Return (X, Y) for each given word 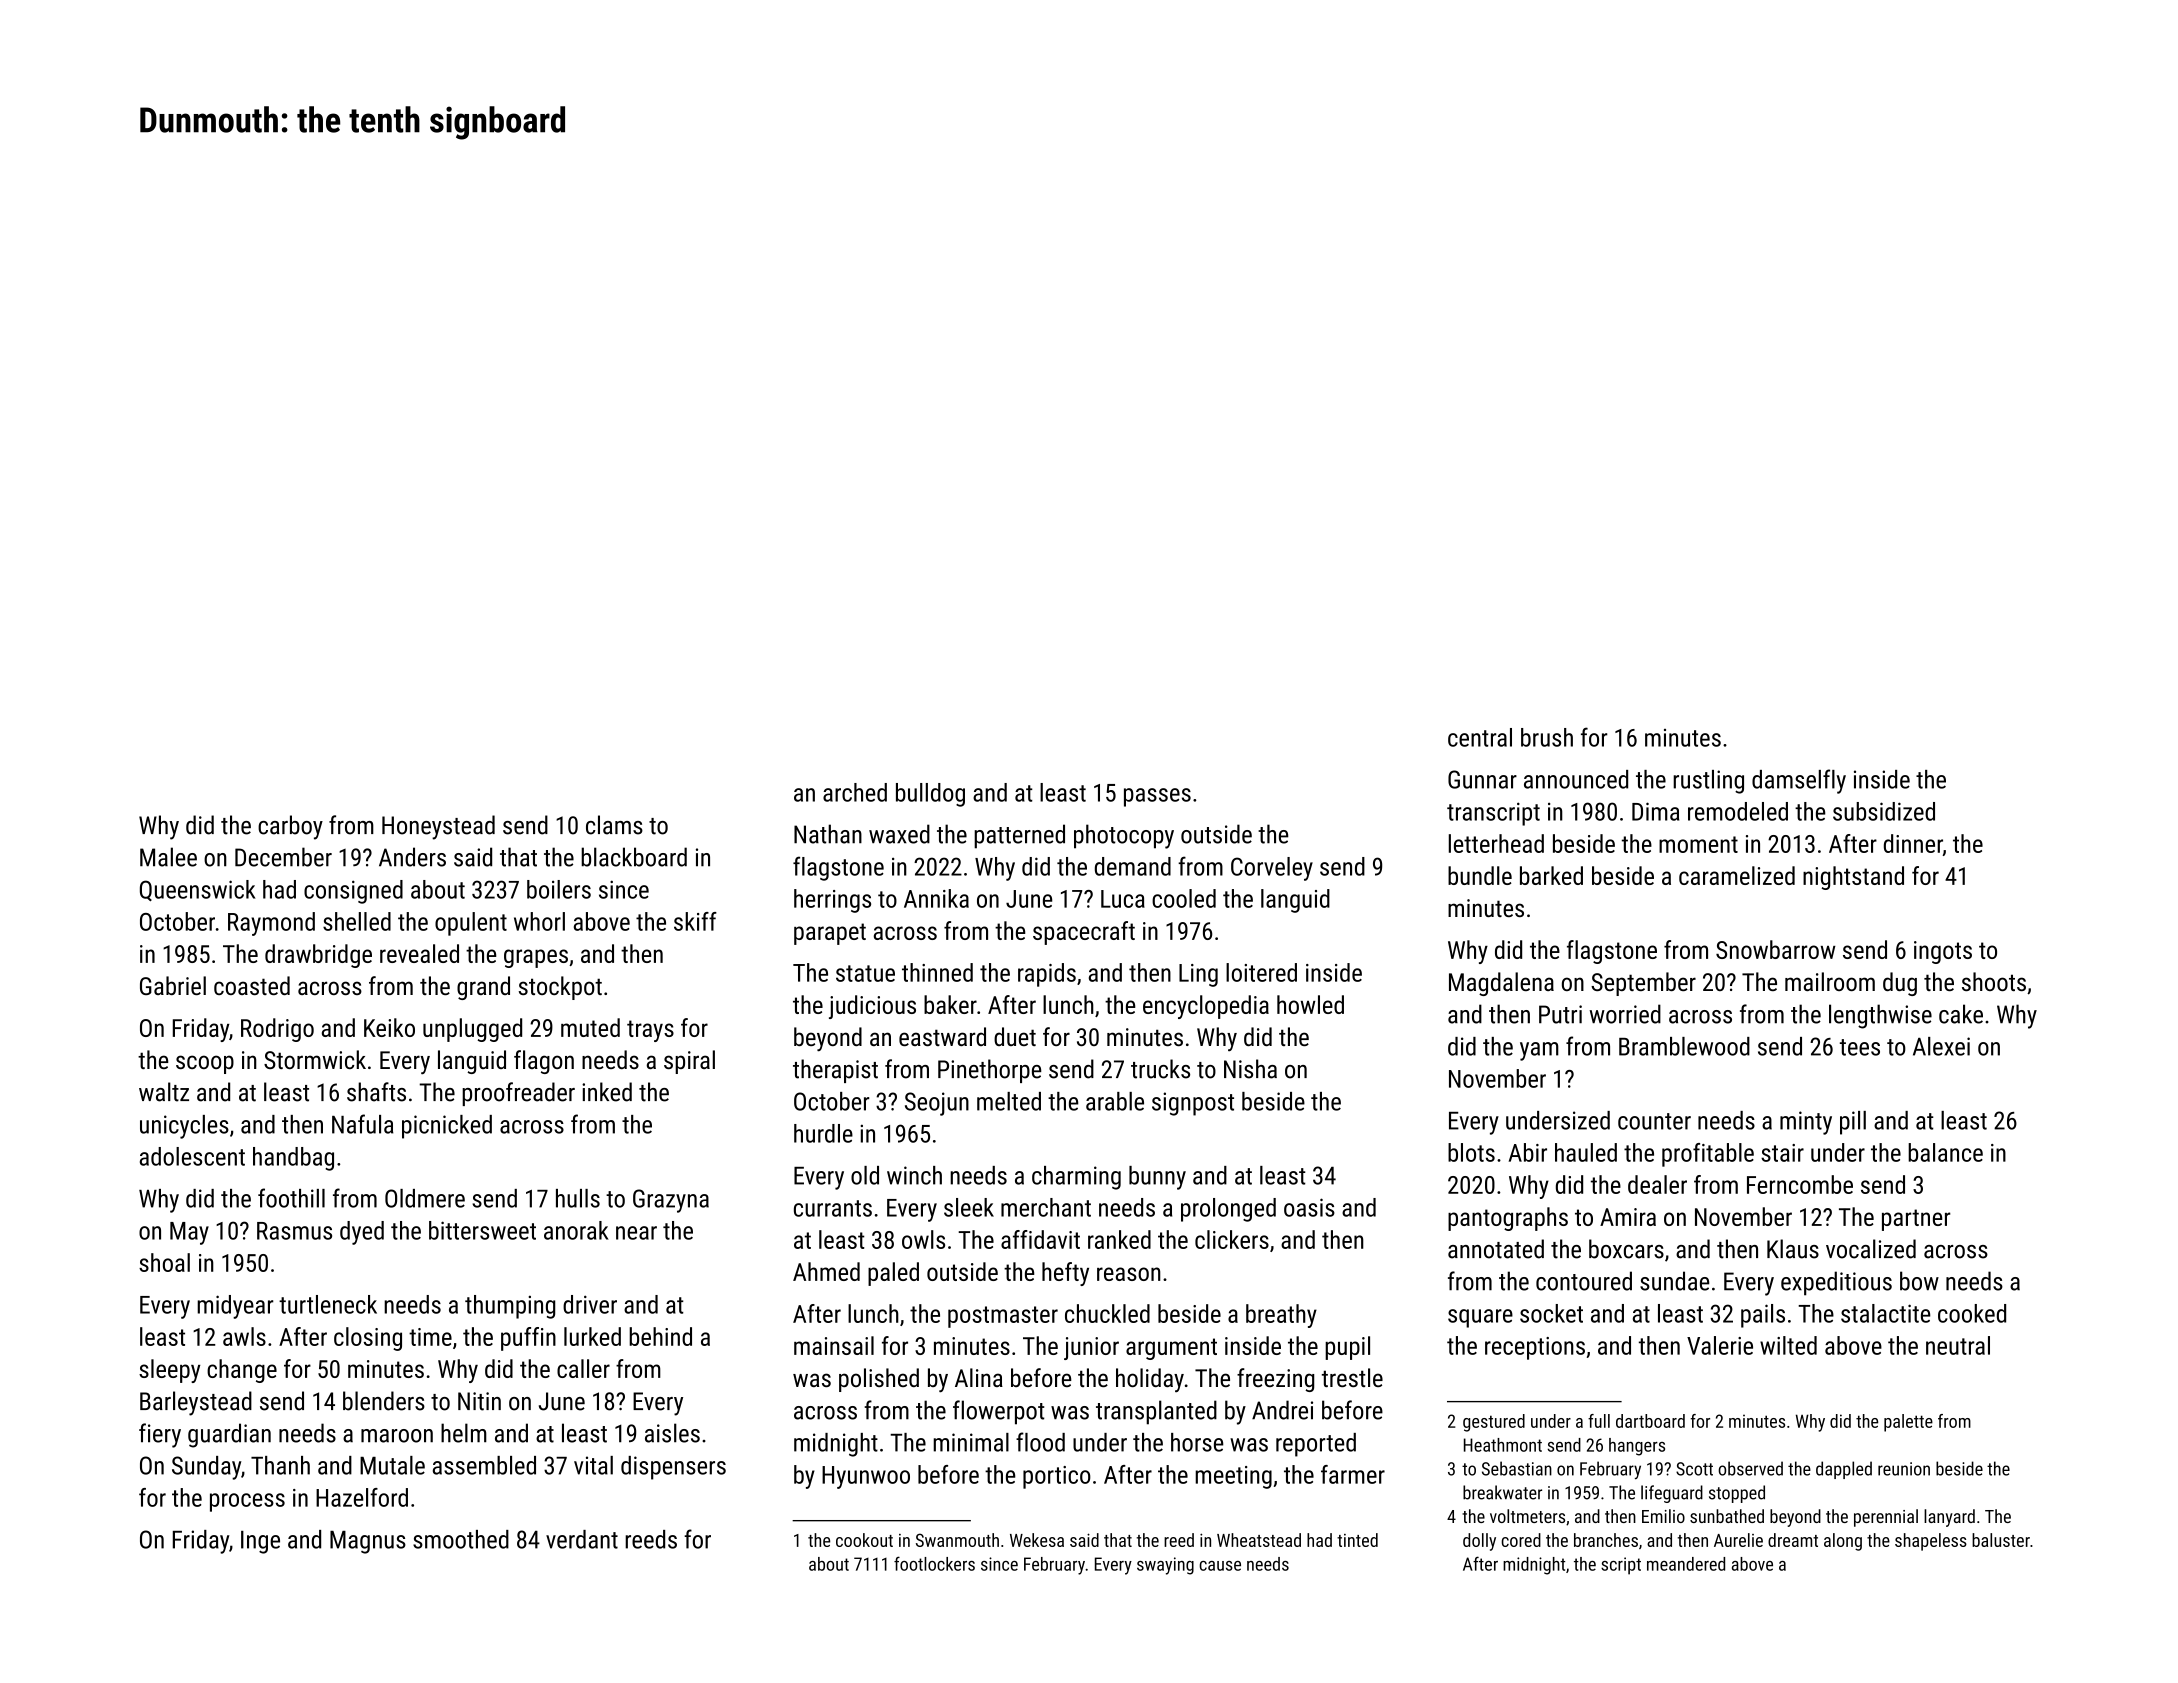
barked (1551, 875)
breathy (1281, 1316)
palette (1908, 1423)
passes (1157, 797)
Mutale (392, 1465)
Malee (168, 857)
